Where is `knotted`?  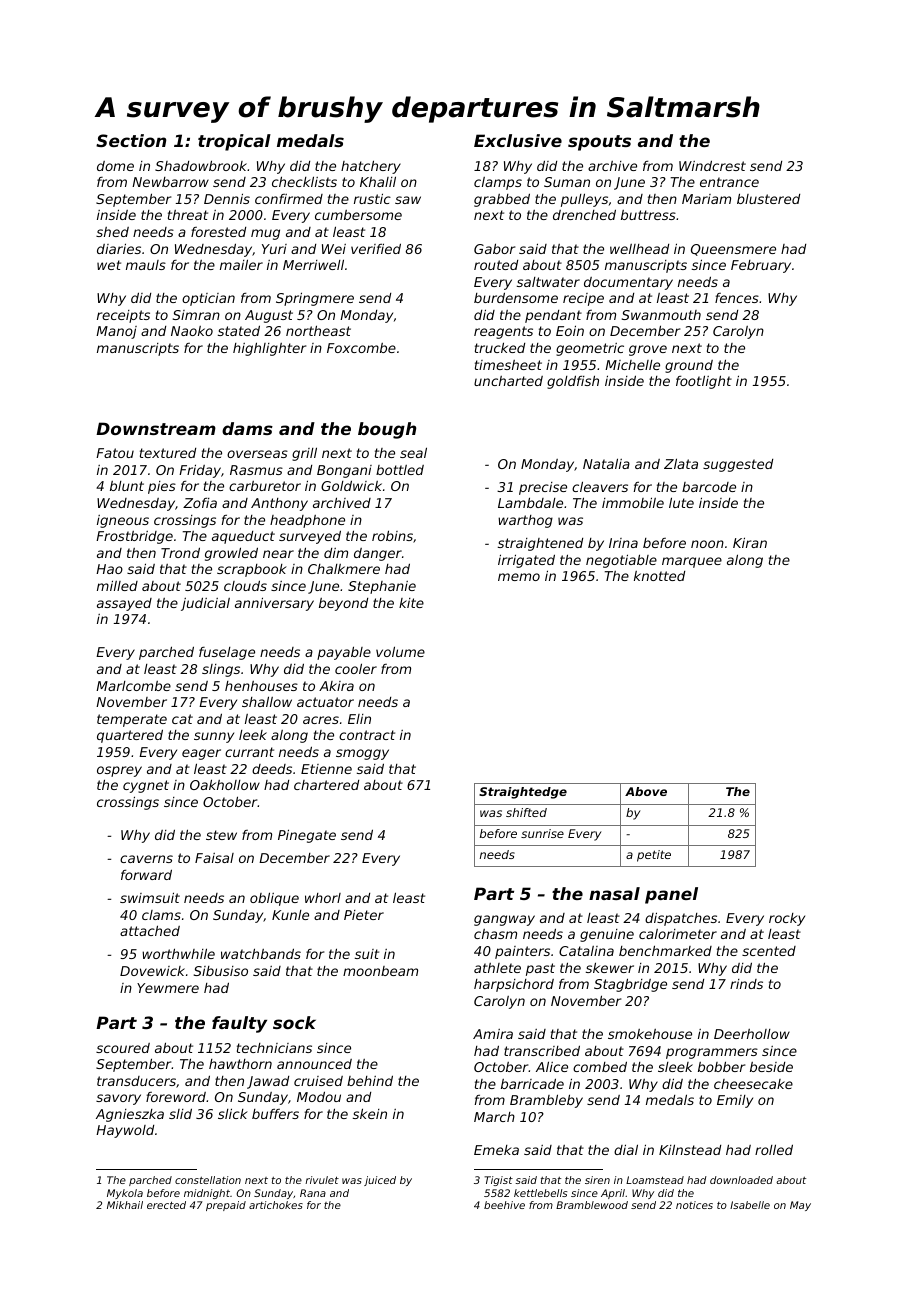 knotted is located at coordinates (659, 576).
